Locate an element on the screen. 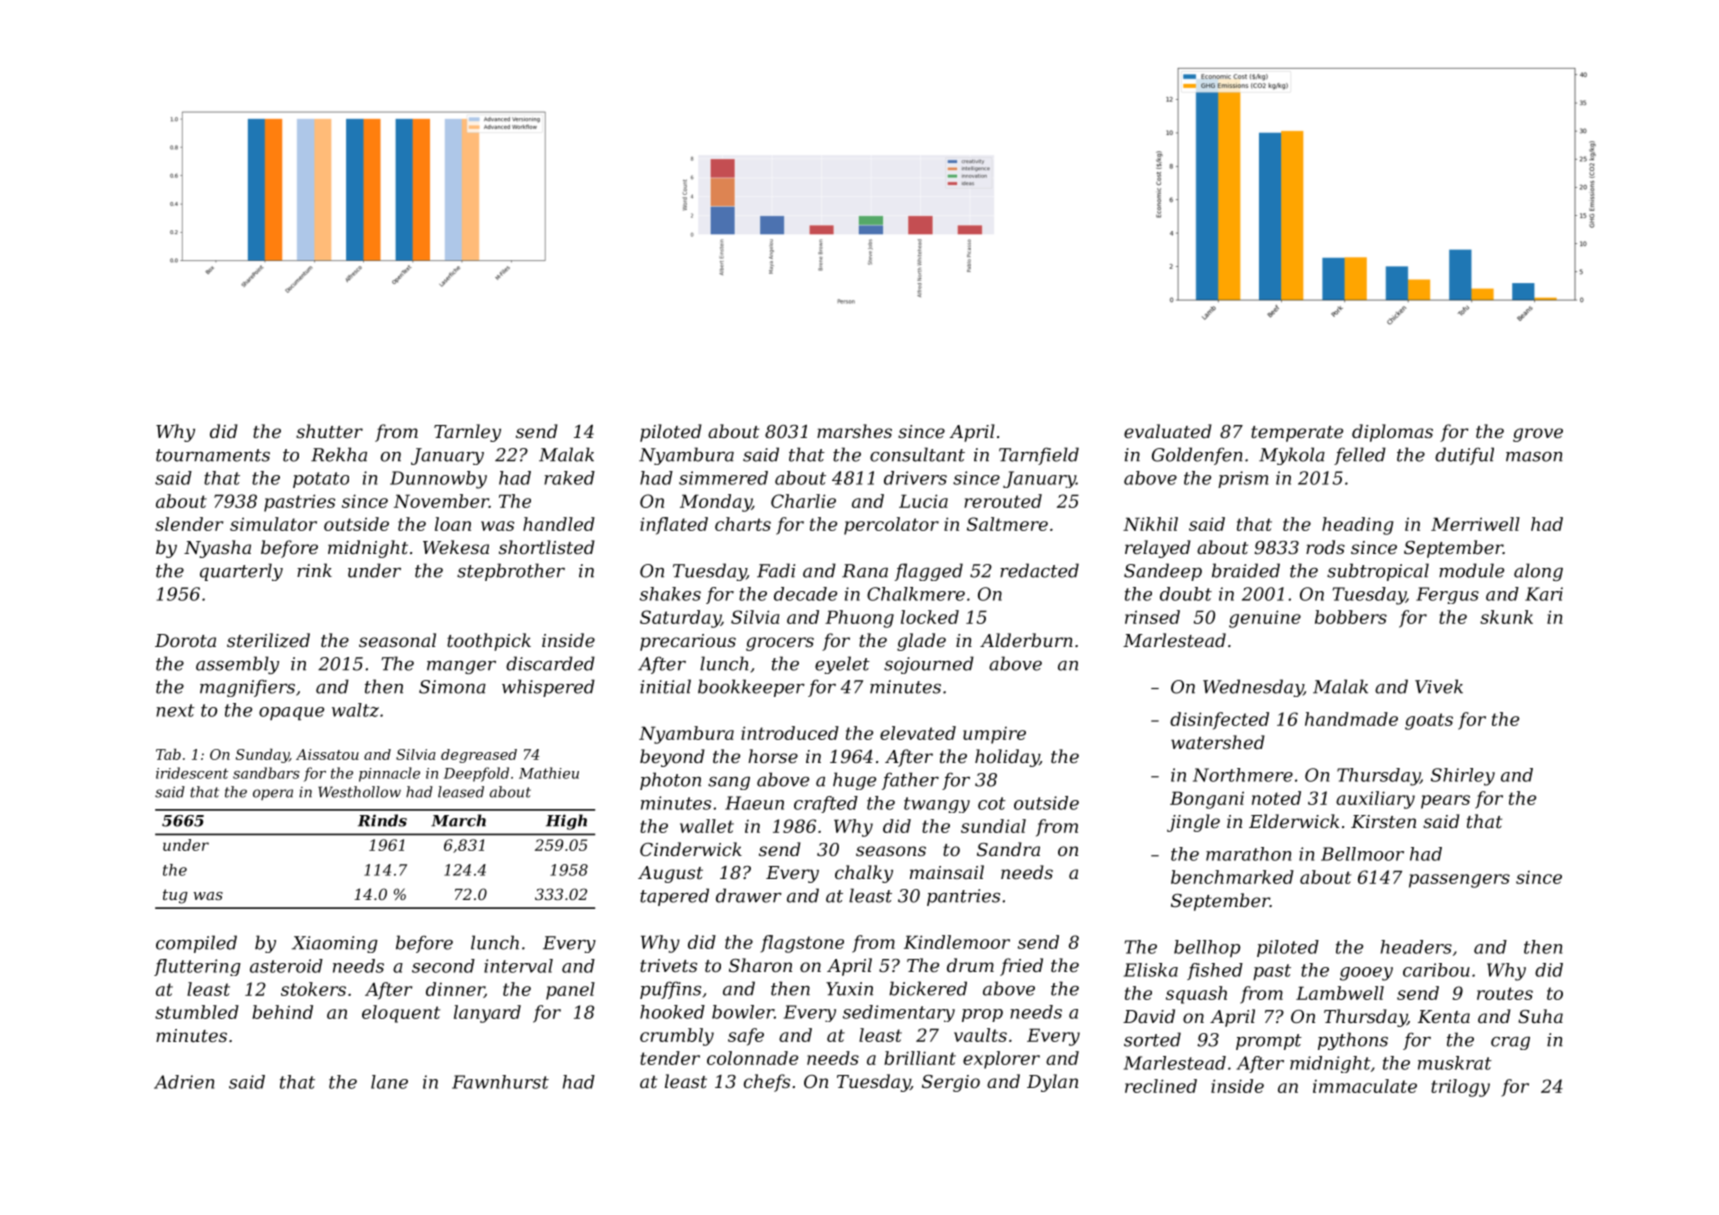 The height and width of the screenshot is (1215, 1719). diplomas is located at coordinates (1392, 433).
